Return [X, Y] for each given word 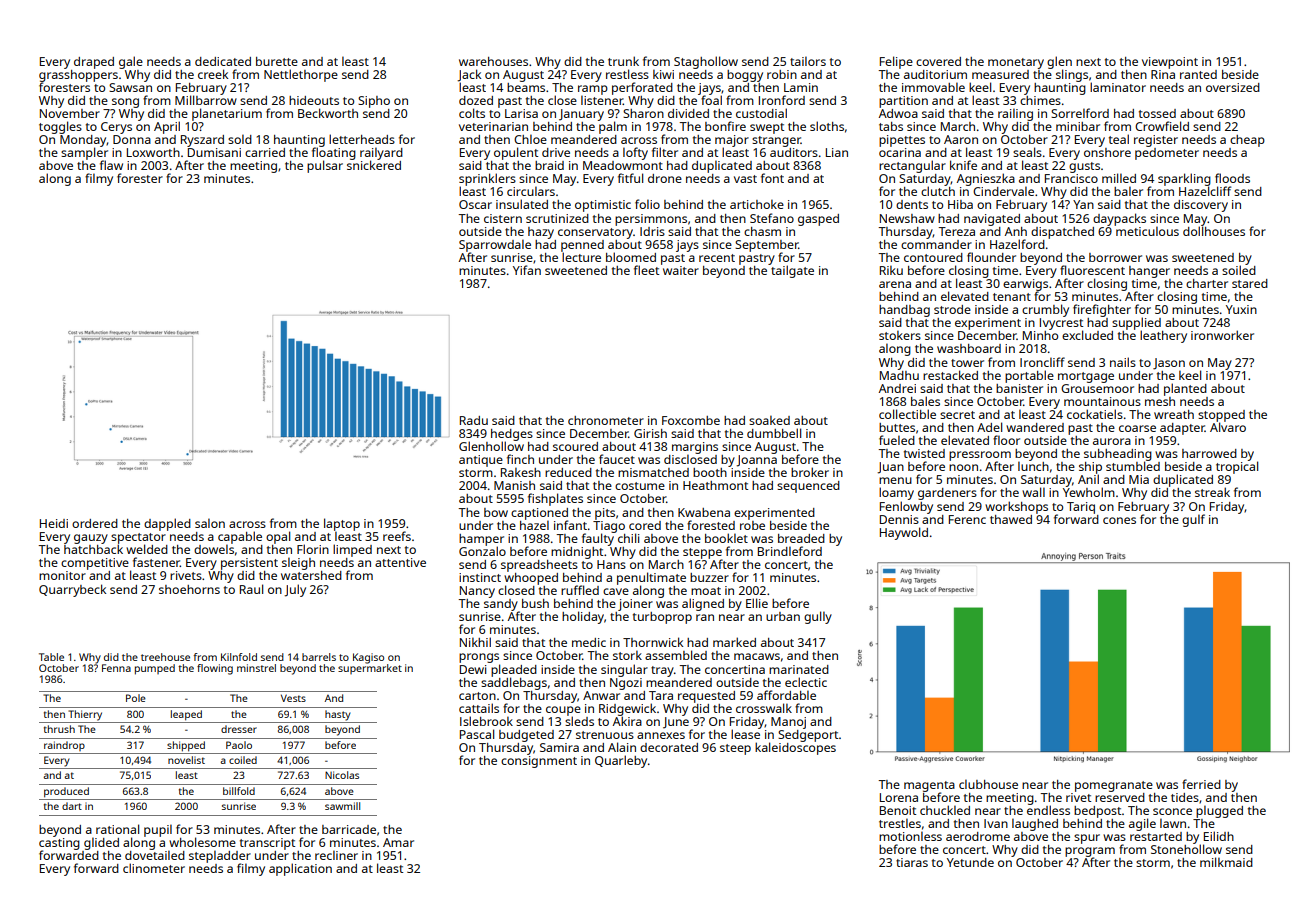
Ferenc [967, 519]
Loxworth [153, 152]
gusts [1084, 167]
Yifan [527, 270]
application [300, 869]
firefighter [1102, 310]
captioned [539, 514]
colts [472, 113]
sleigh [298, 563]
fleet [646, 270]
